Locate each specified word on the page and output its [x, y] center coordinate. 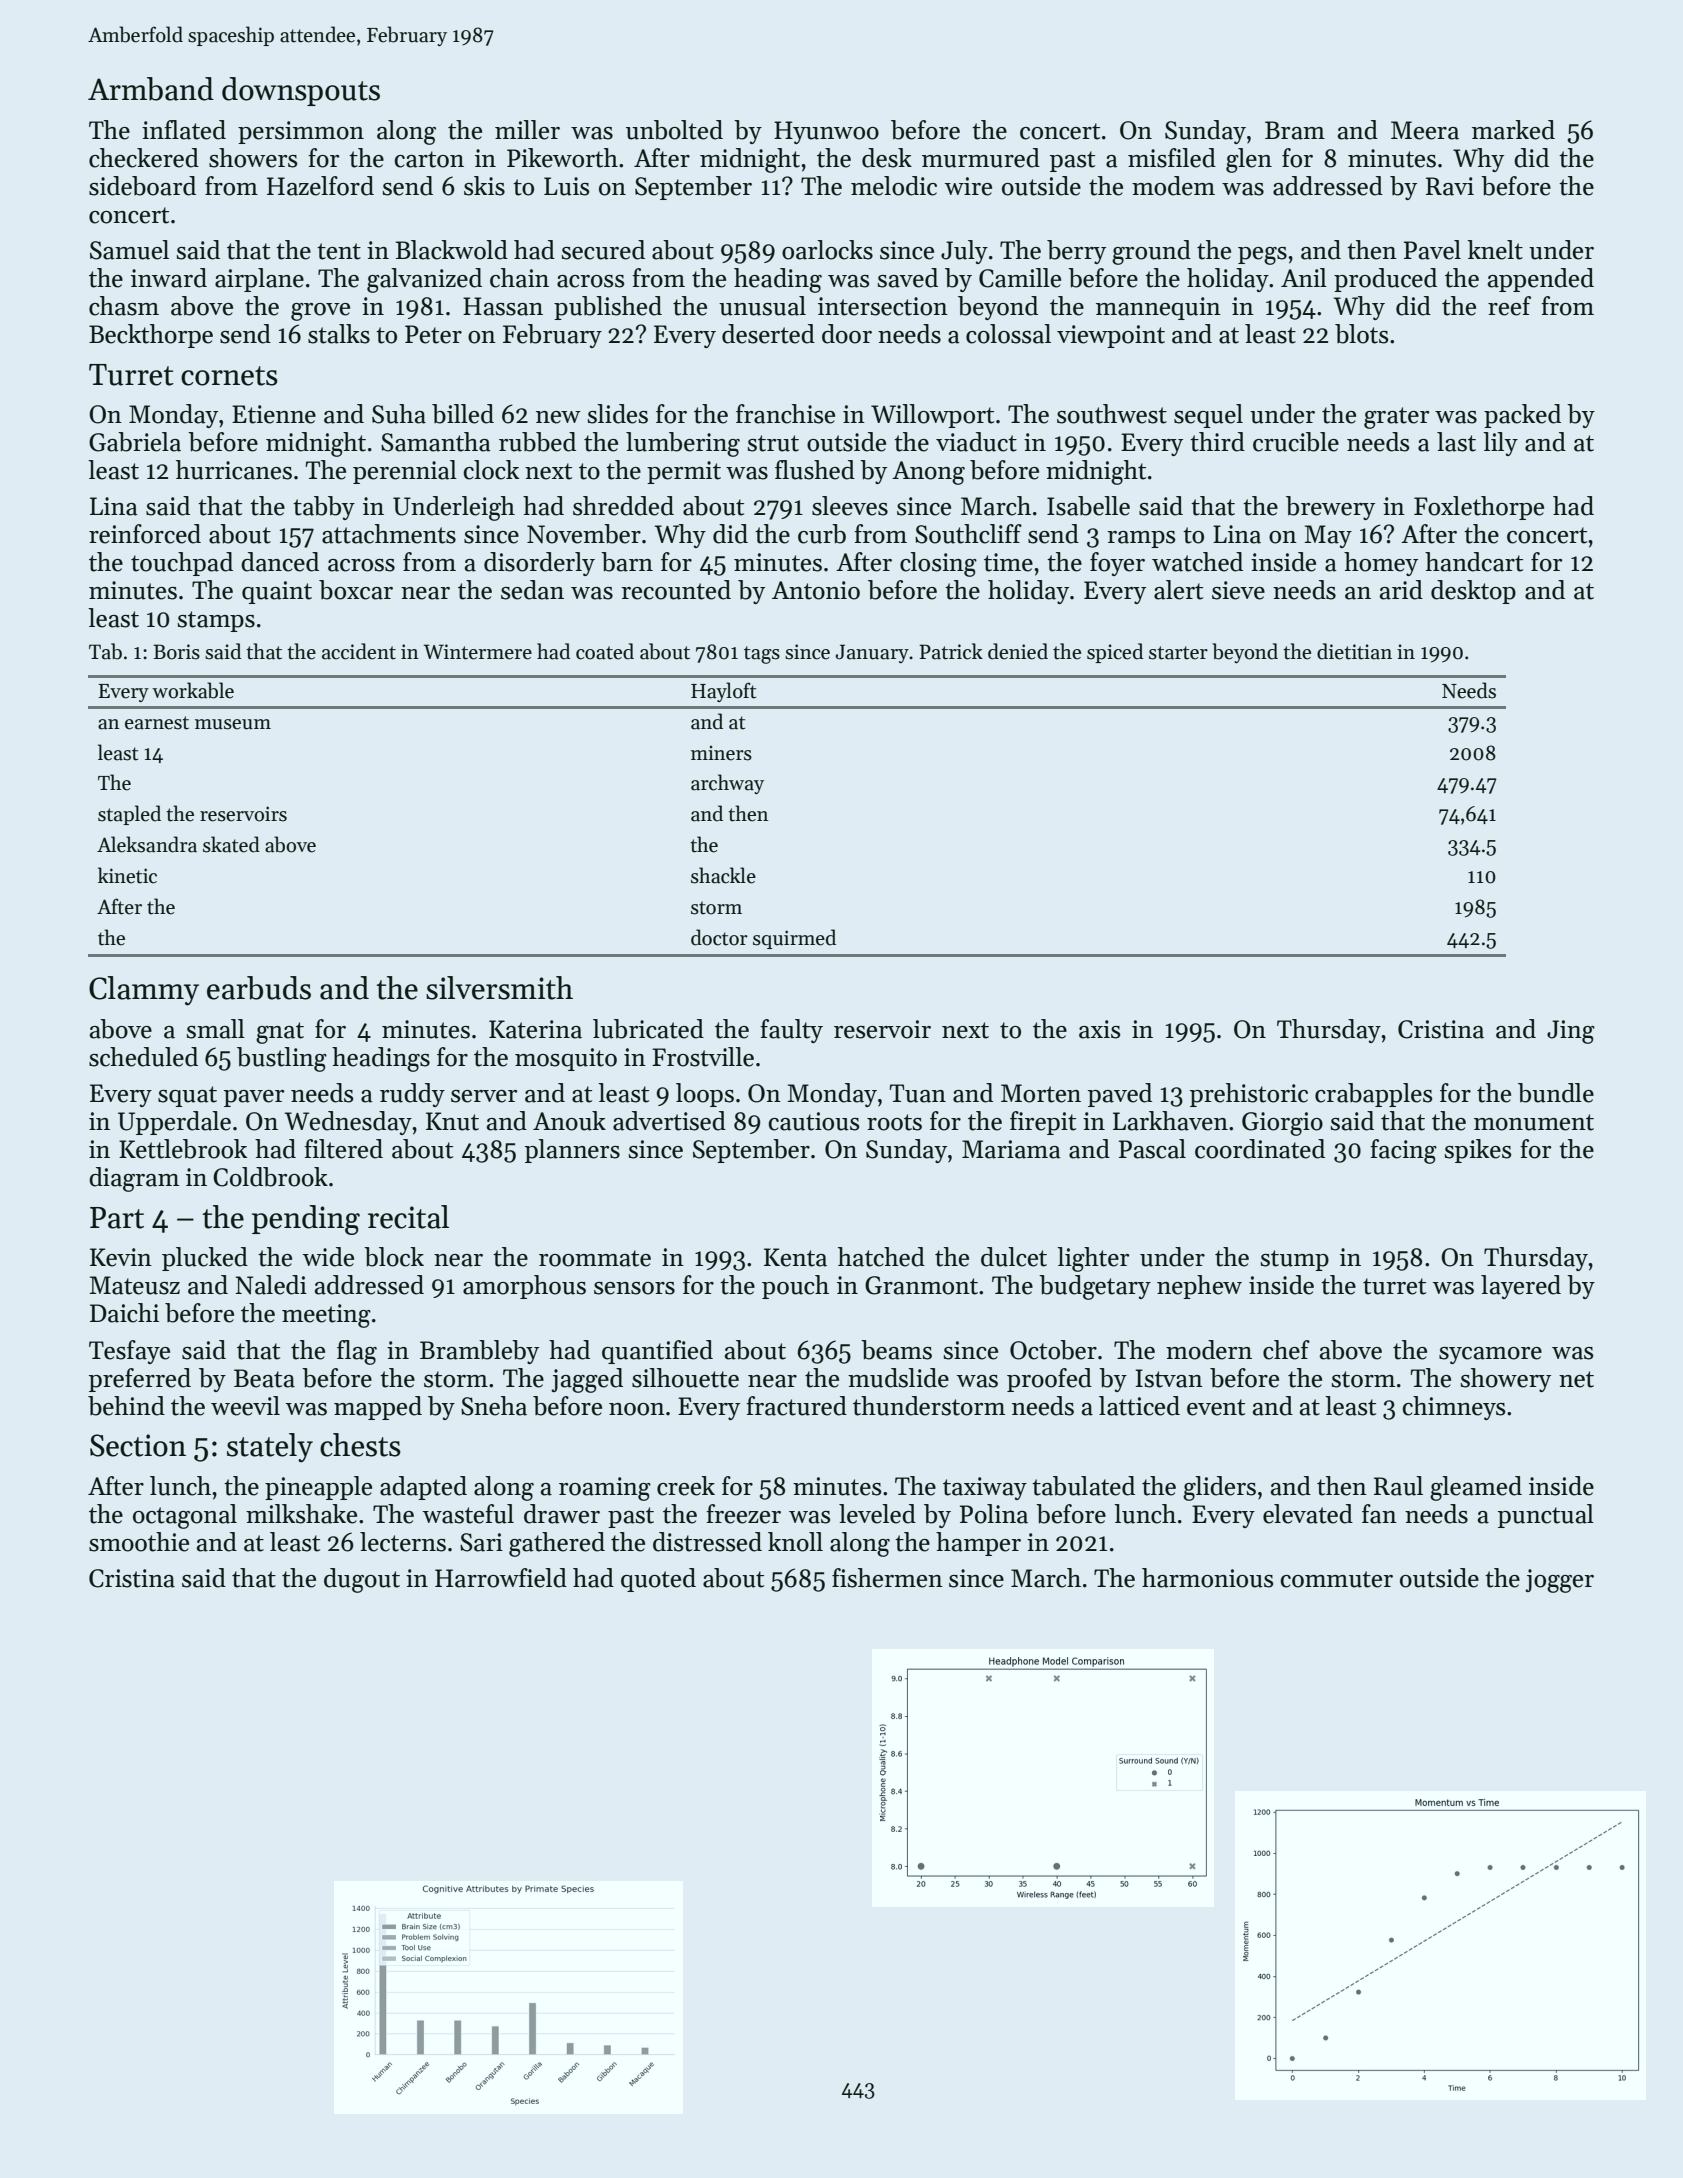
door [847, 334]
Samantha [436, 442]
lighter [1093, 1259]
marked [1513, 130]
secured [603, 250]
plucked [205, 1259]
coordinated [1260, 1149]
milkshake [301, 1514]
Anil [1304, 277]
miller [527, 130]
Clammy [144, 991]
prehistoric [1249, 1095]
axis [1099, 1029]
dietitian [1354, 651]
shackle [723, 875]
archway [727, 784]
